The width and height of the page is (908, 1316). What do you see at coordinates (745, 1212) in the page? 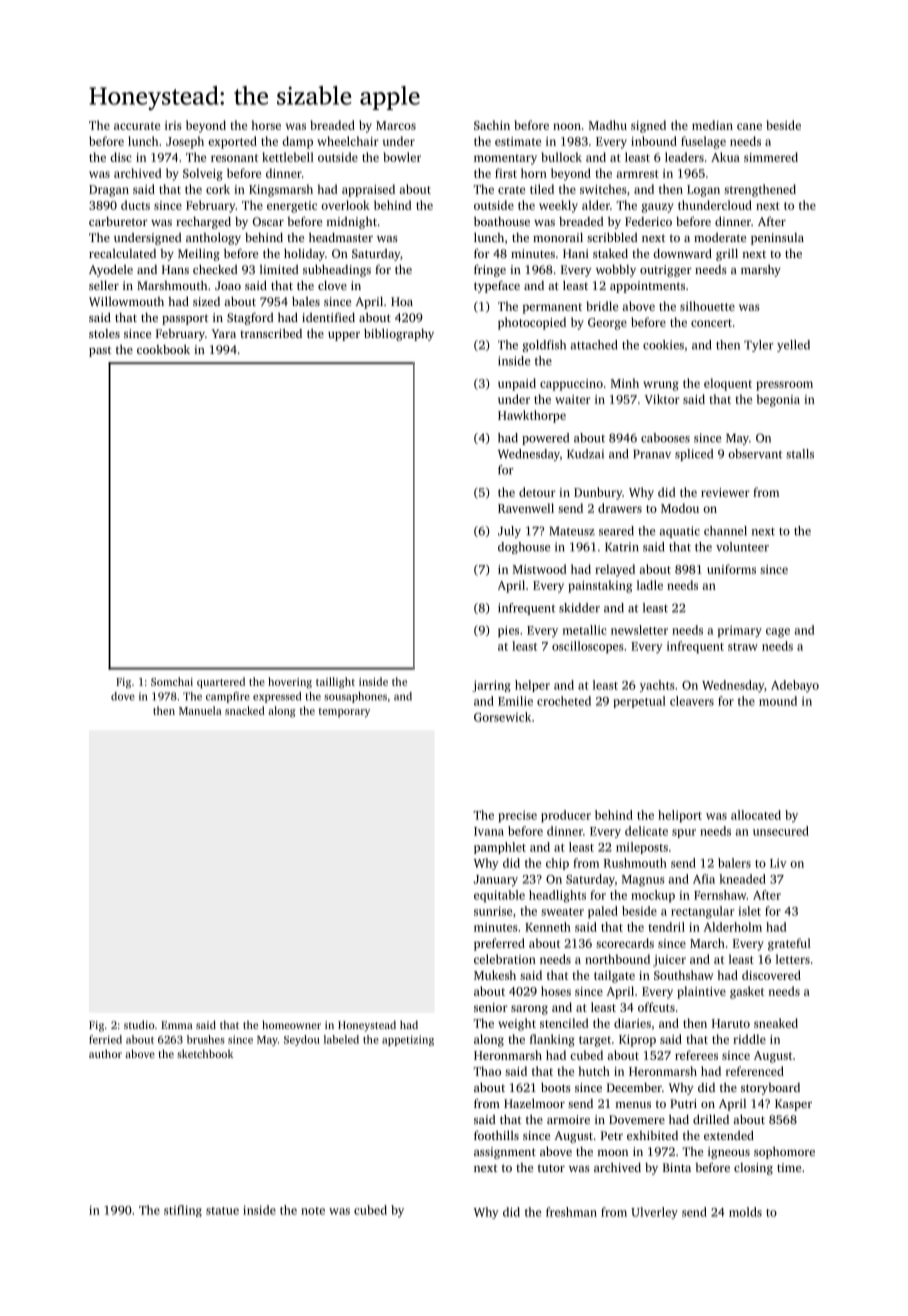
I see `molds` at bounding box center [745, 1212].
